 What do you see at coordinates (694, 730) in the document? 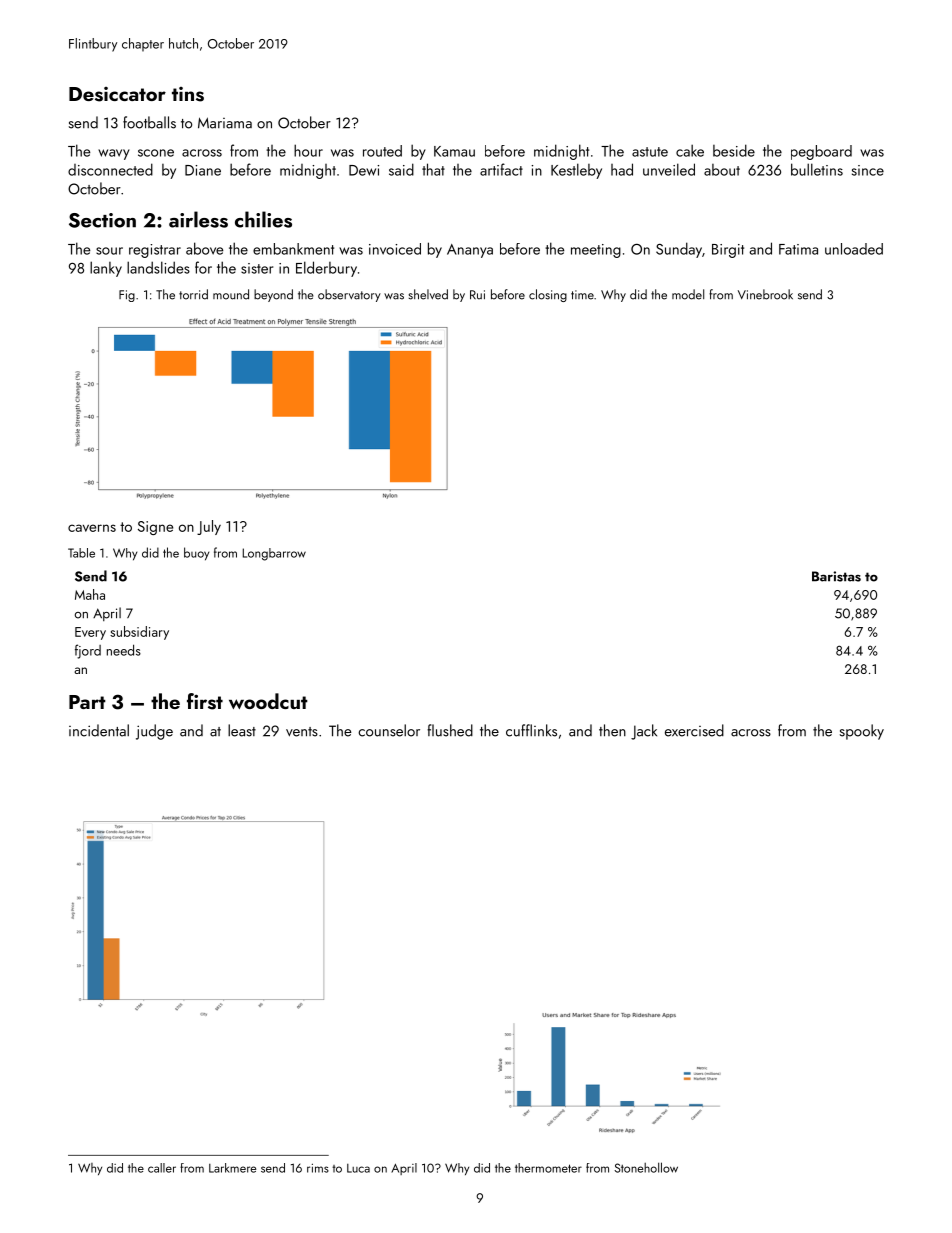
I see `exercised` at bounding box center [694, 730].
